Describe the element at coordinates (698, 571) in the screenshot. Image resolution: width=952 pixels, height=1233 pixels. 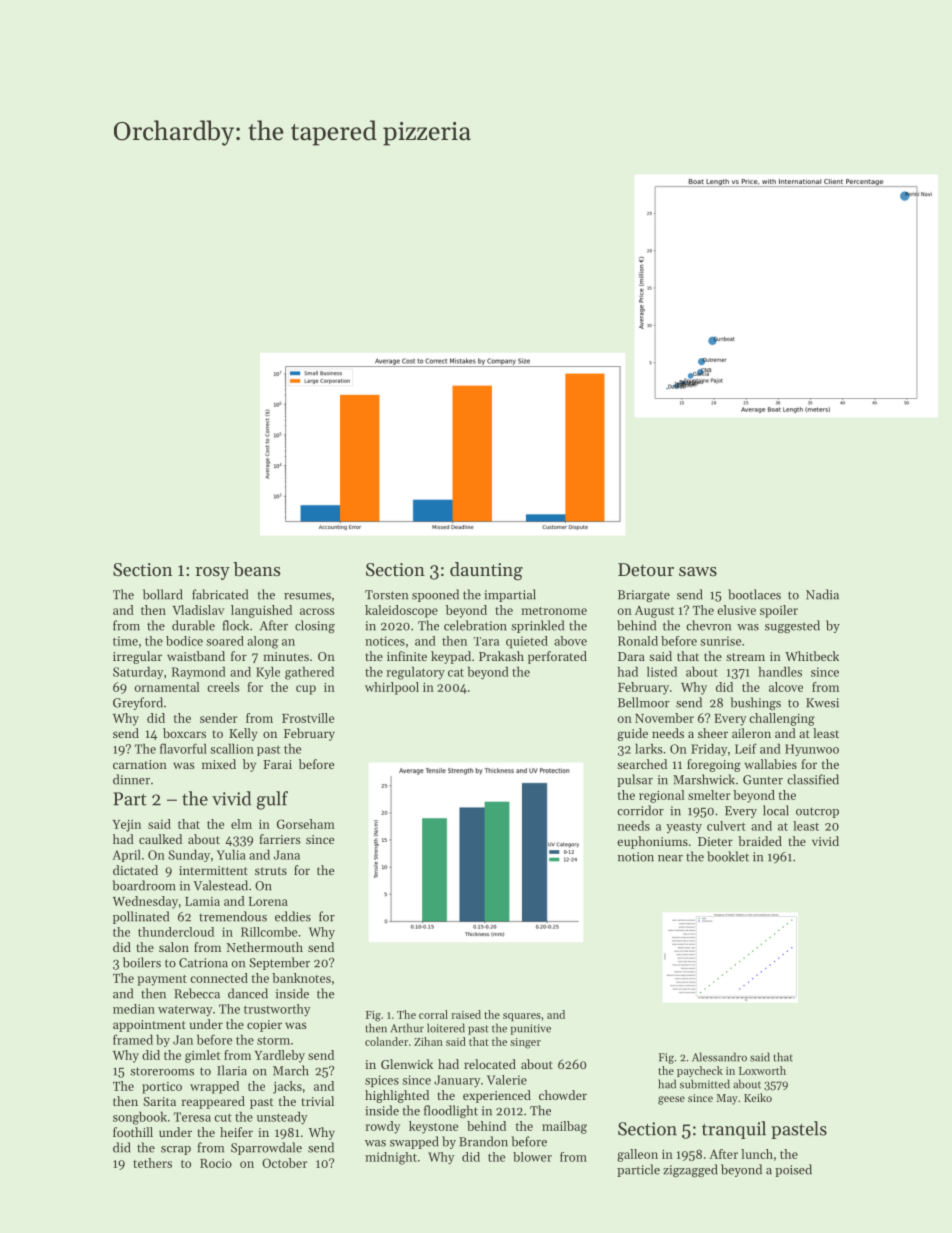
I see `saws` at that location.
